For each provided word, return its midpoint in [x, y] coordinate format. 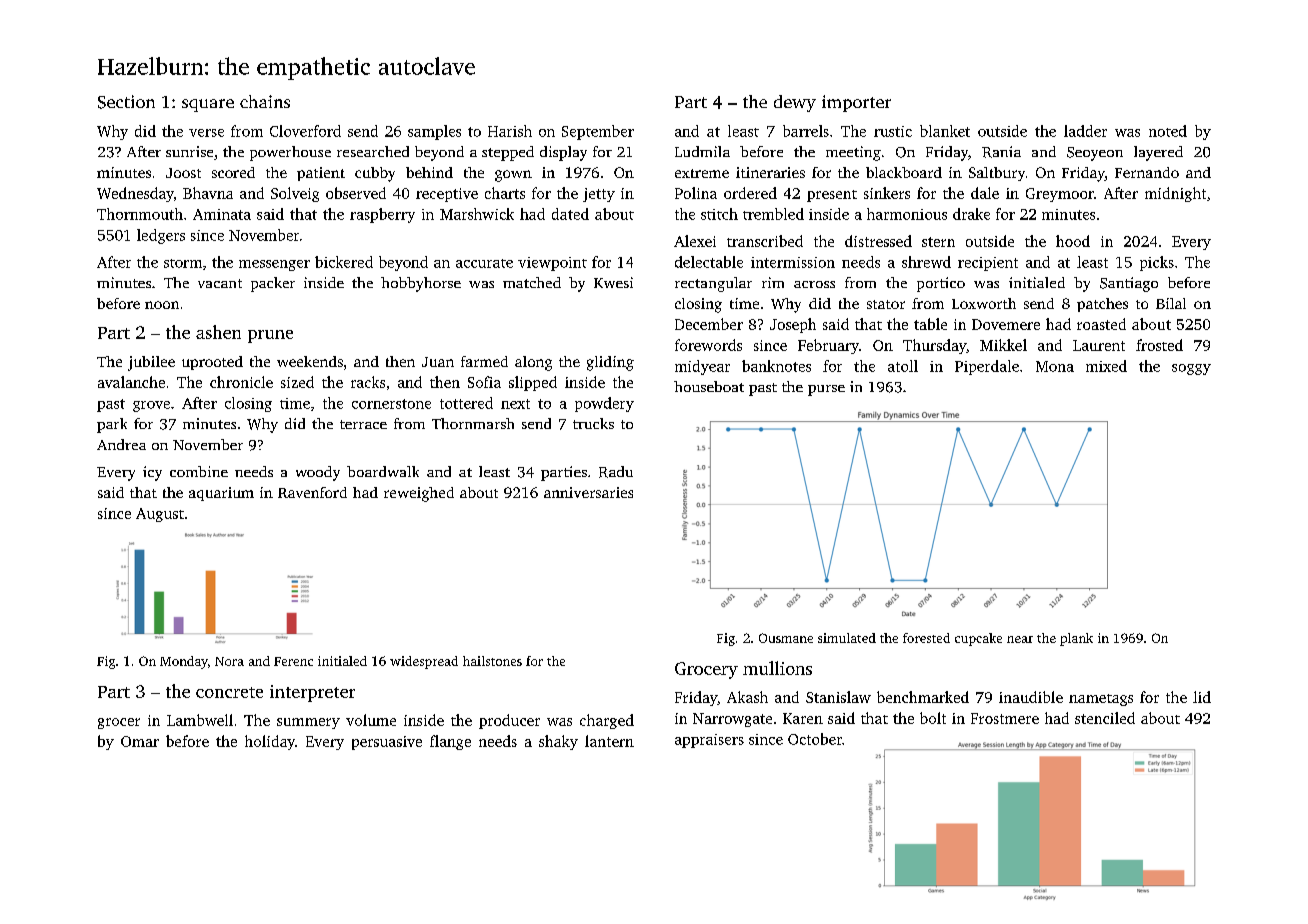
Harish [510, 131]
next [515, 404]
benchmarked [923, 697]
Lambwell [200, 720]
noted [1168, 131]
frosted [1159, 345]
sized [297, 382]
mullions [777, 668]
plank [1076, 639]
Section [126, 102]
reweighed [419, 494]
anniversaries [588, 492]
